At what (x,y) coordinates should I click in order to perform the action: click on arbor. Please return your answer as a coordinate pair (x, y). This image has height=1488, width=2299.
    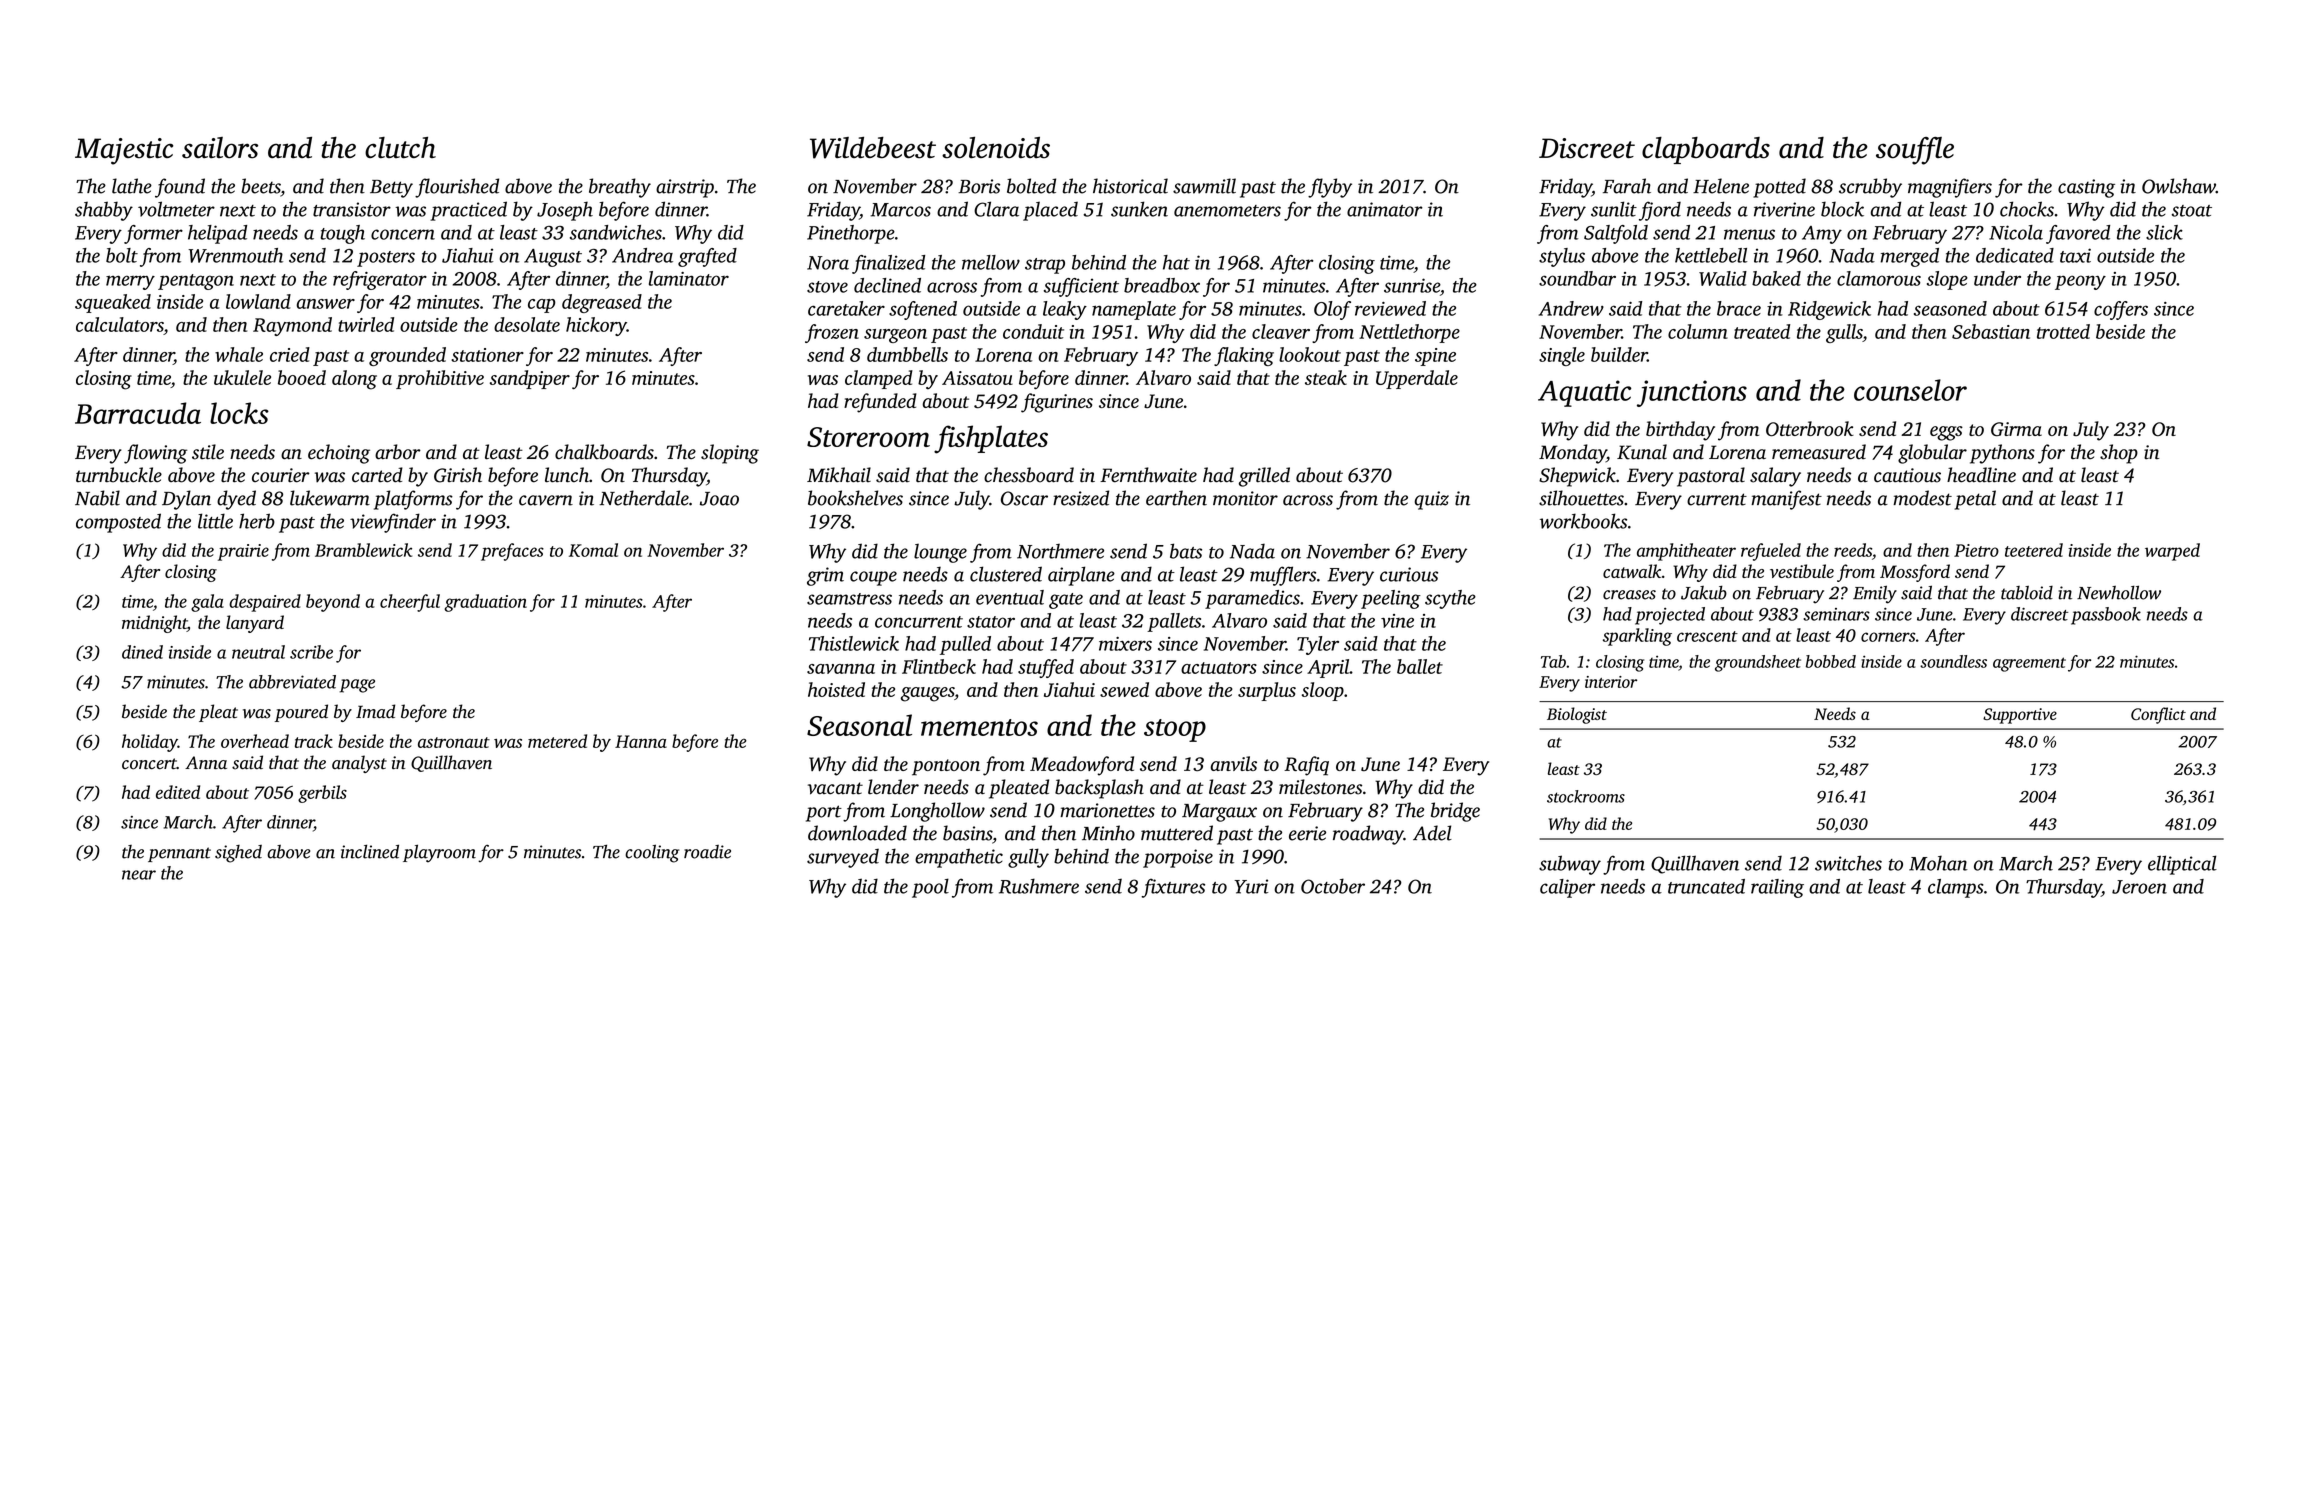
    Looking at the image, I should click on (398, 452).
